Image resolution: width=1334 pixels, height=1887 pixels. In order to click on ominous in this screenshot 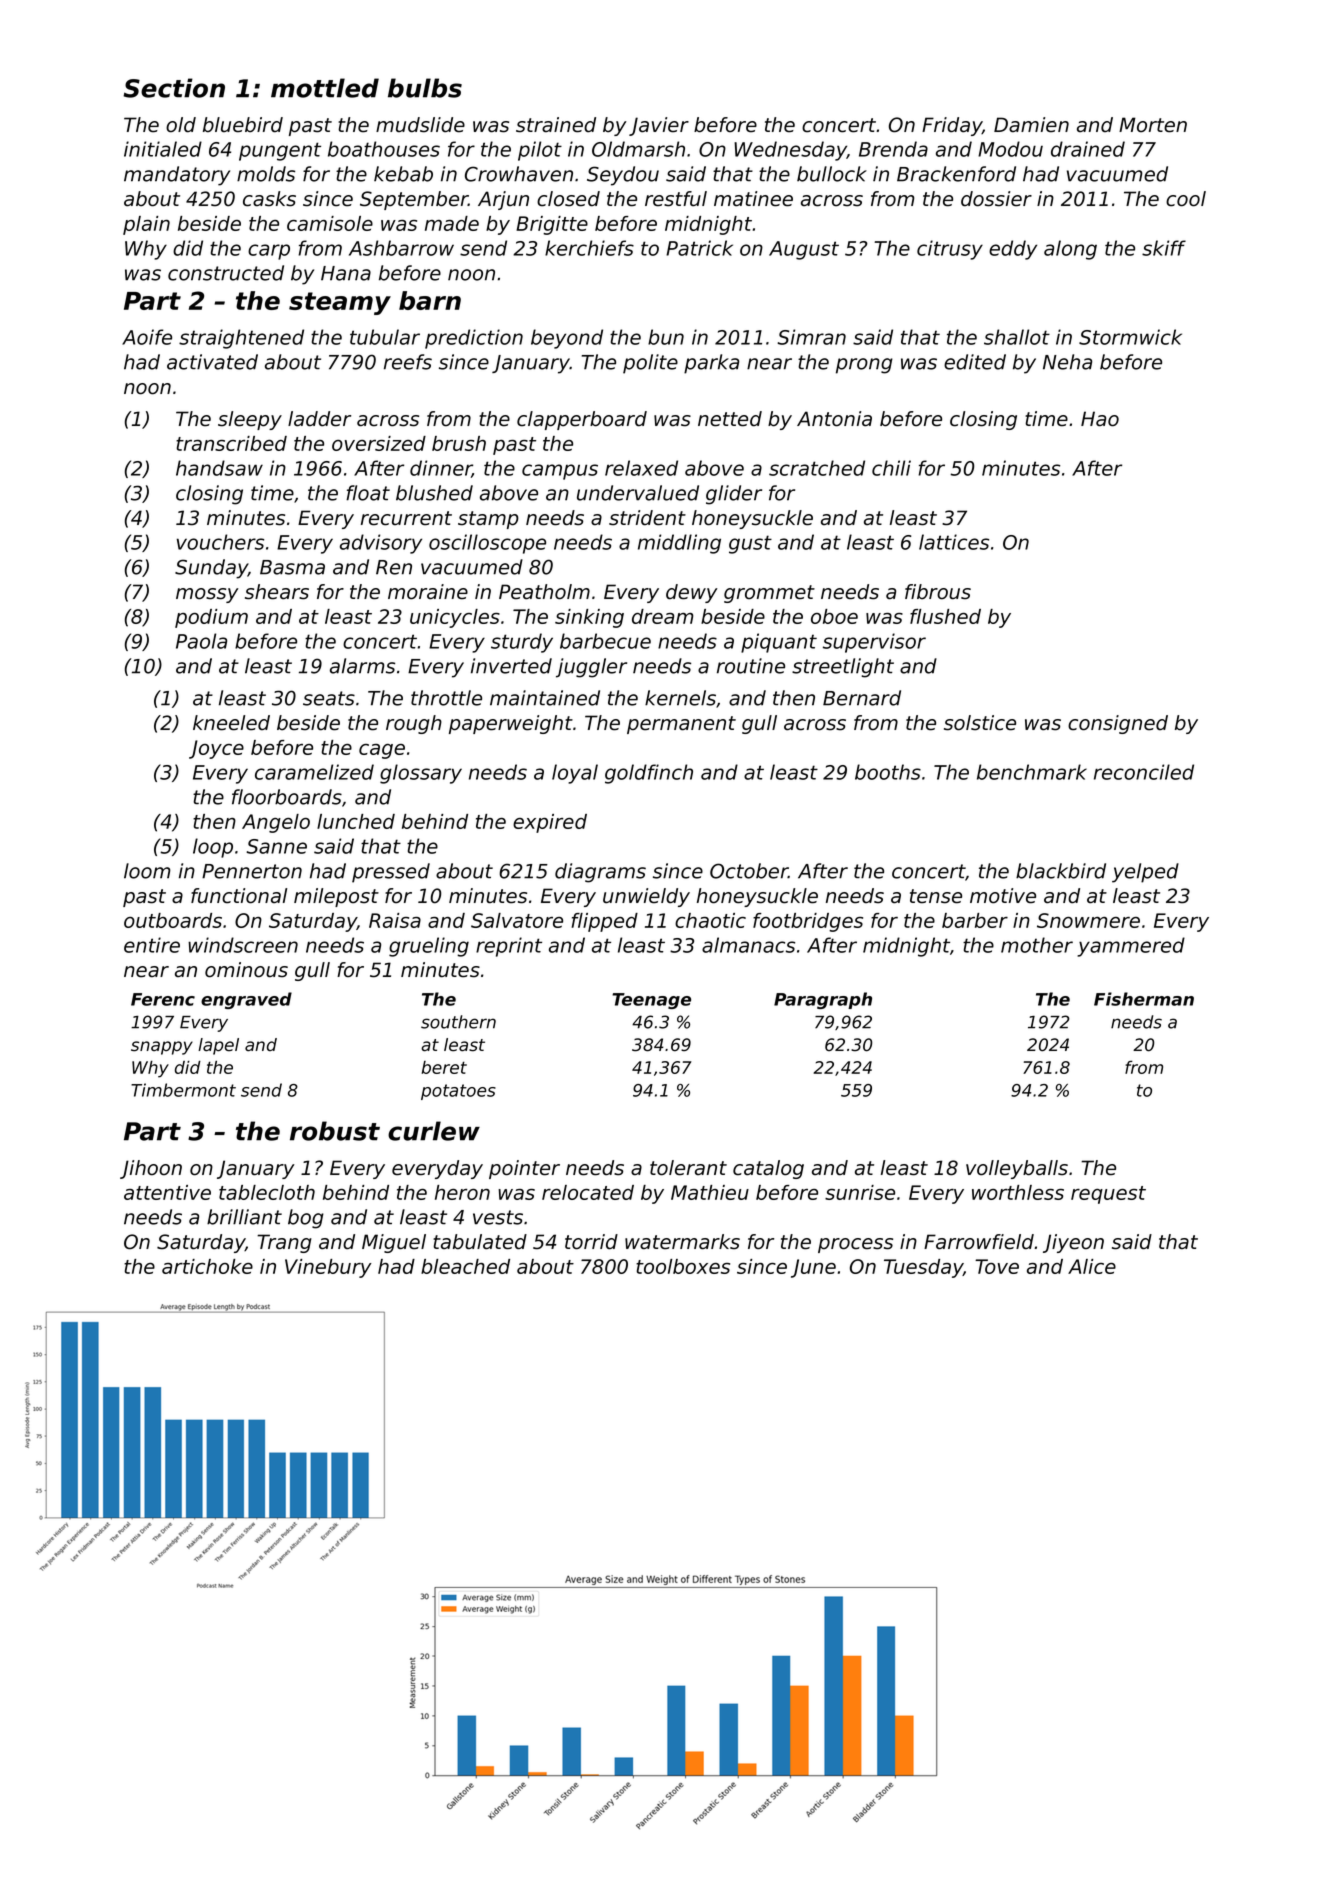, I will do `click(246, 970)`.
